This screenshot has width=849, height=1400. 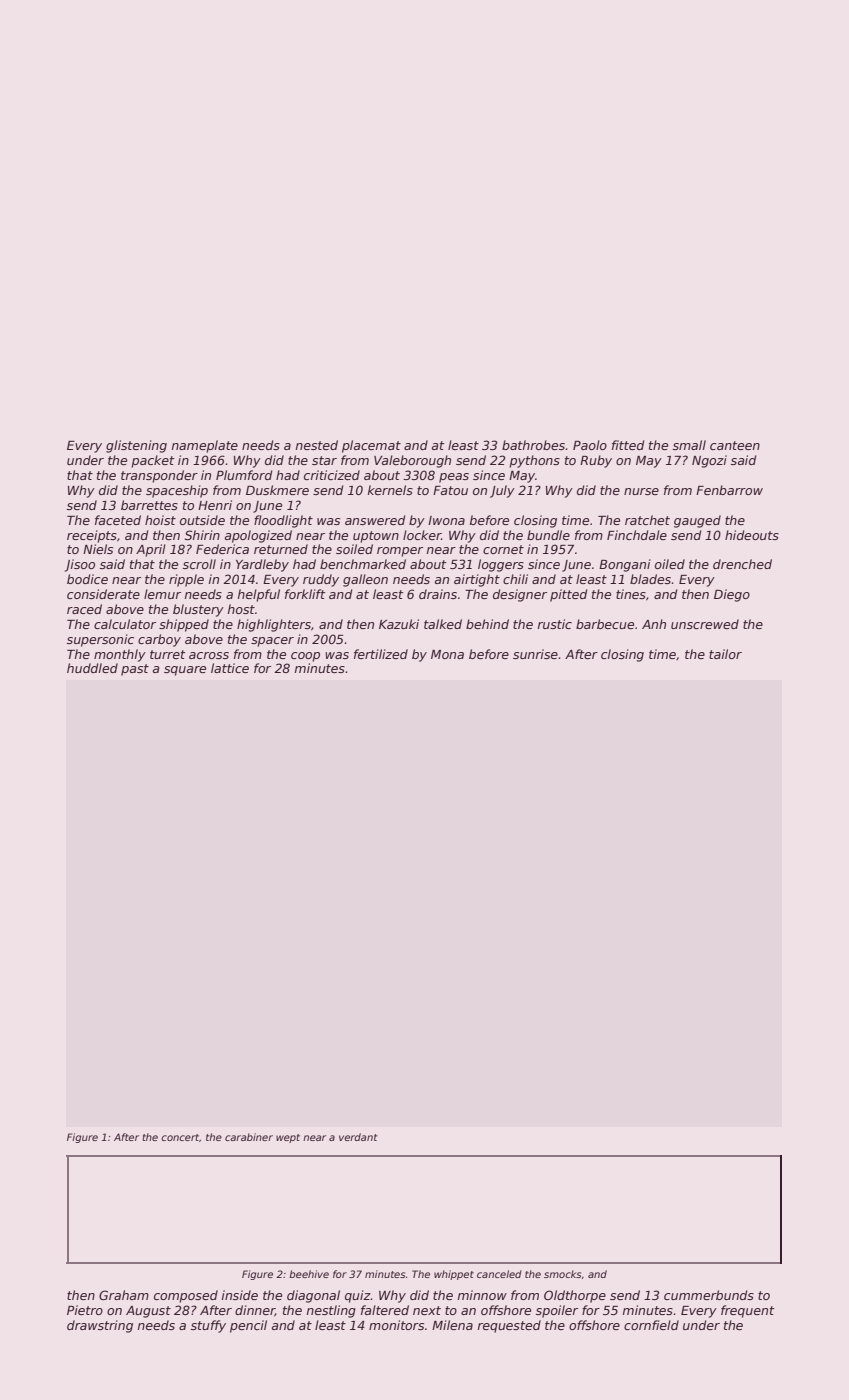 I want to click on fertilized, so click(x=381, y=654).
